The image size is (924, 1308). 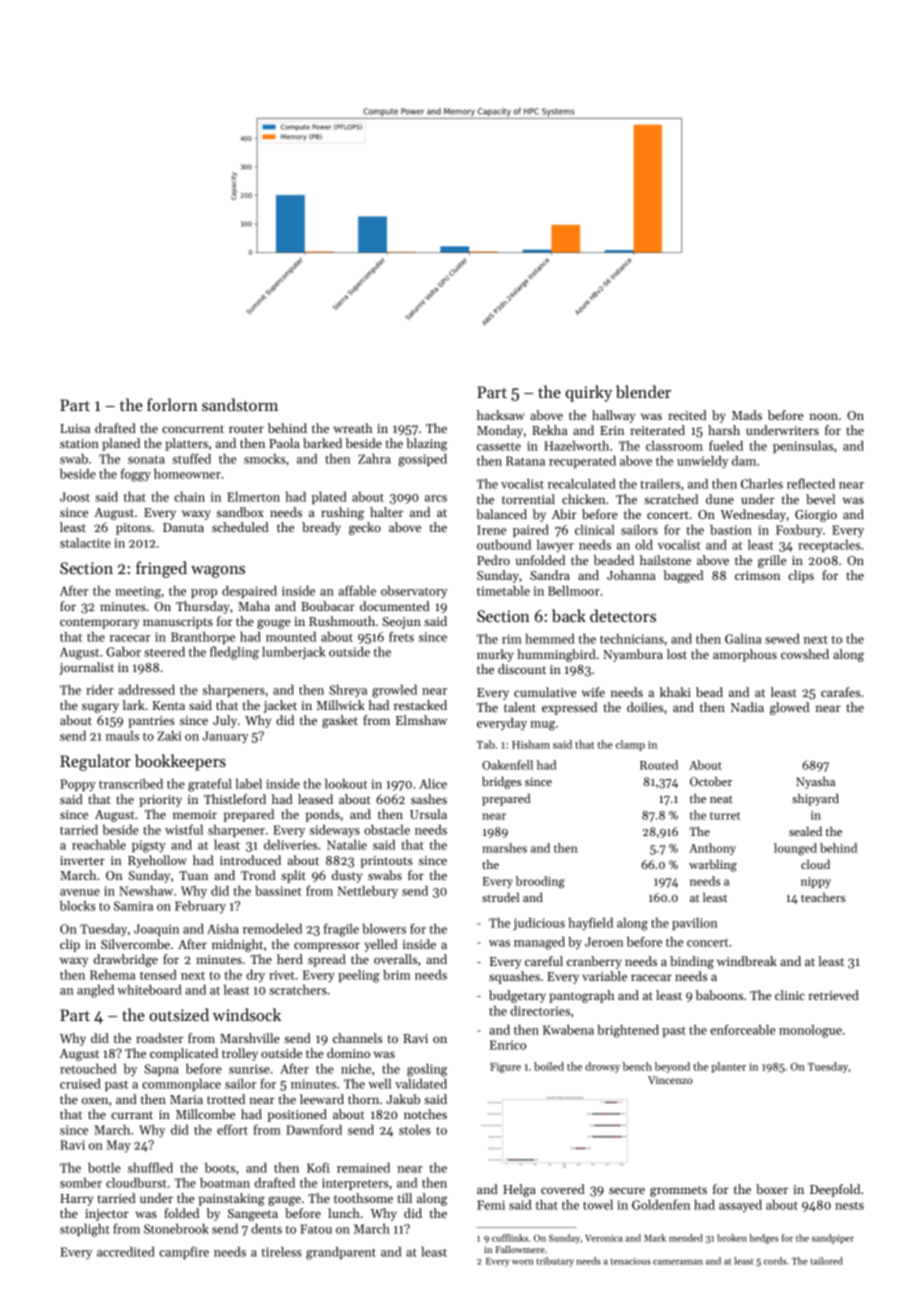 What do you see at coordinates (131, 784) in the image?
I see `transcribed` at bounding box center [131, 784].
